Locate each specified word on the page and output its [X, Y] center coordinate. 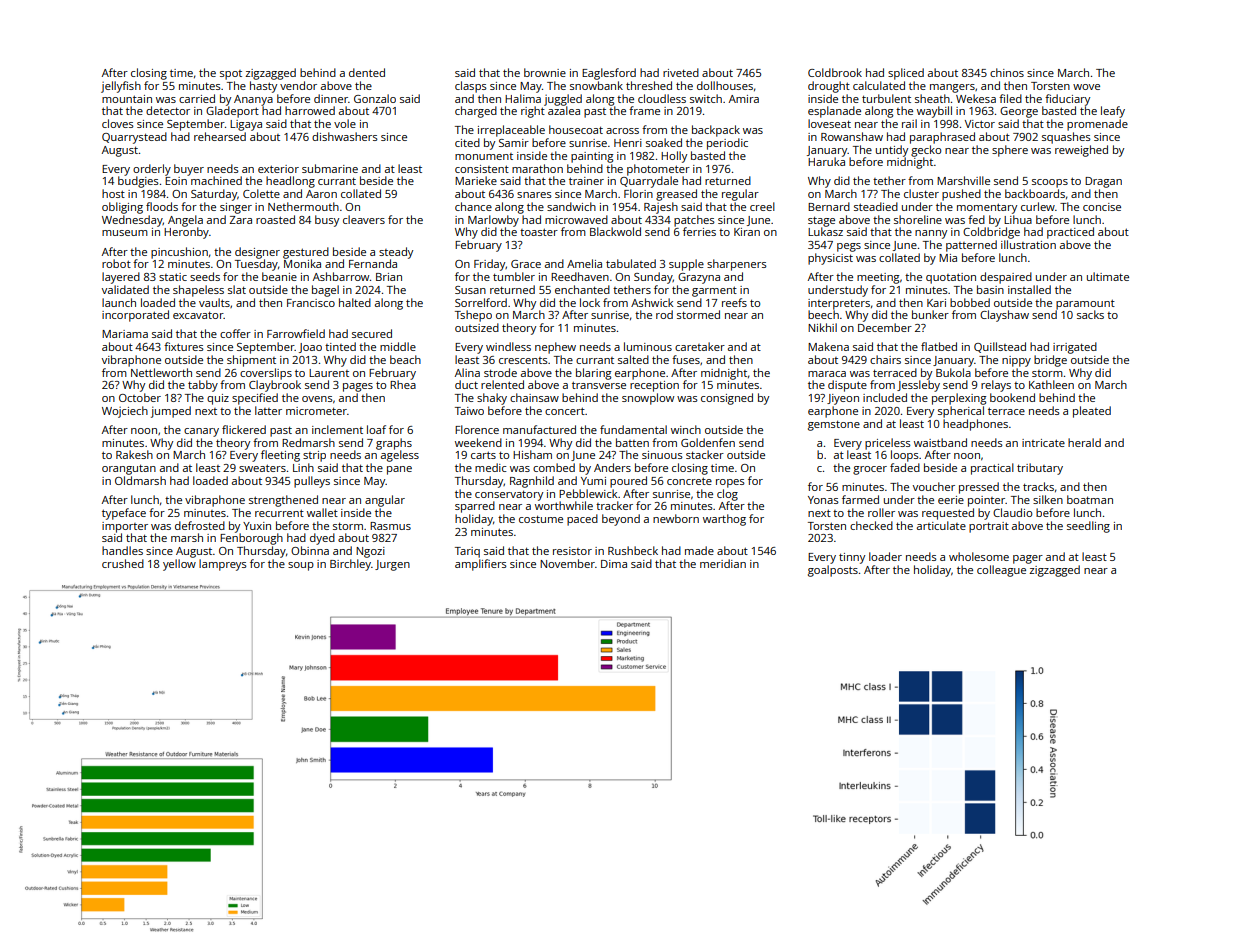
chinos [1007, 72]
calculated [879, 85]
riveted [681, 72]
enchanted [582, 289]
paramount [1085, 304]
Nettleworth [161, 372]
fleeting [280, 456]
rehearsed [220, 136]
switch [706, 98]
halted [355, 302]
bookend [1012, 397]
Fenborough [251, 539]
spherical [961, 412]
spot [231, 75]
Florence [477, 429]
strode [500, 372]
